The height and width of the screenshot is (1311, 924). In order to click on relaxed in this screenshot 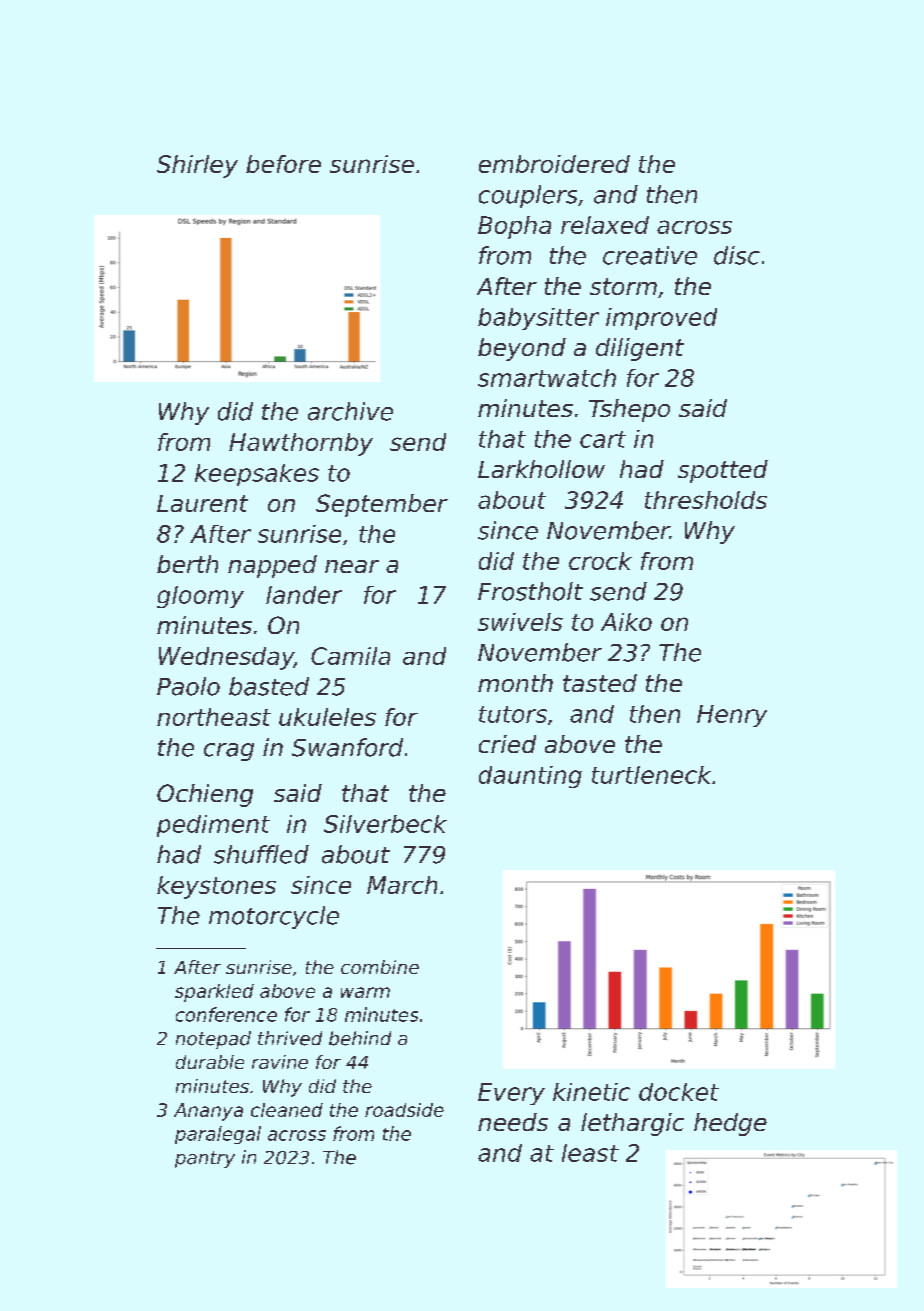, I will do `click(605, 225)`.
